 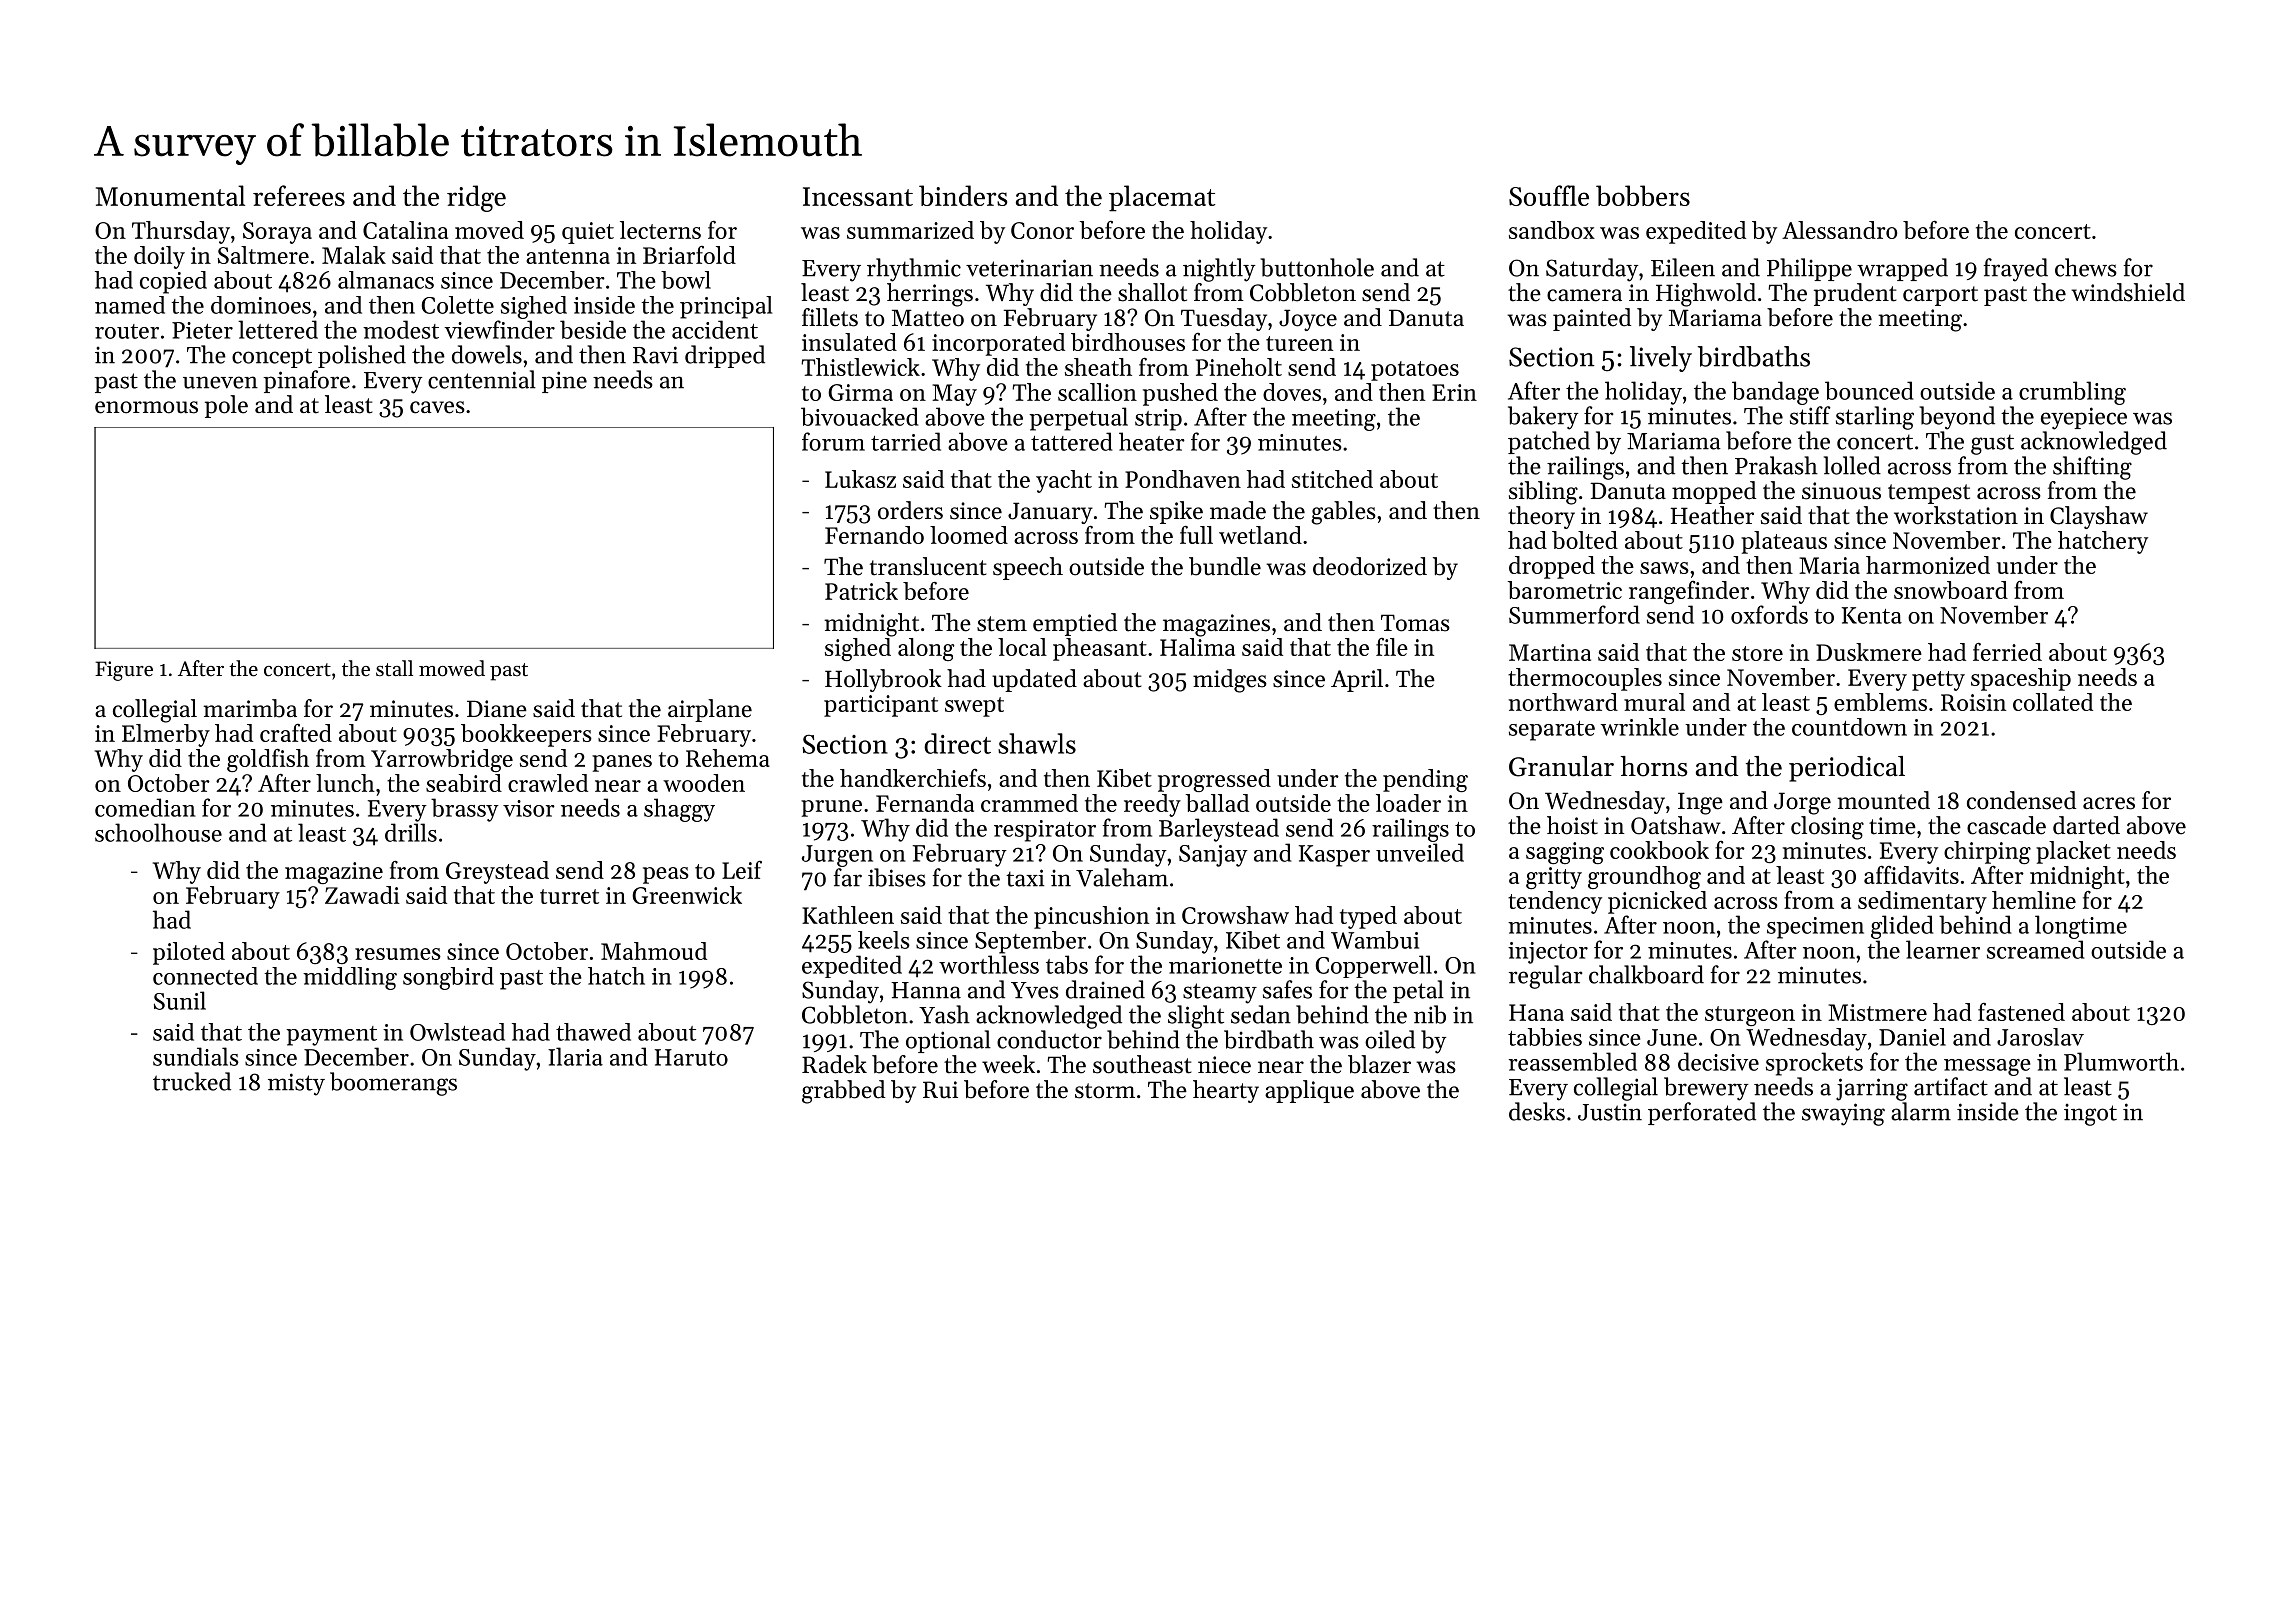 What do you see at coordinates (2034, 900) in the screenshot?
I see `hemline` at bounding box center [2034, 900].
